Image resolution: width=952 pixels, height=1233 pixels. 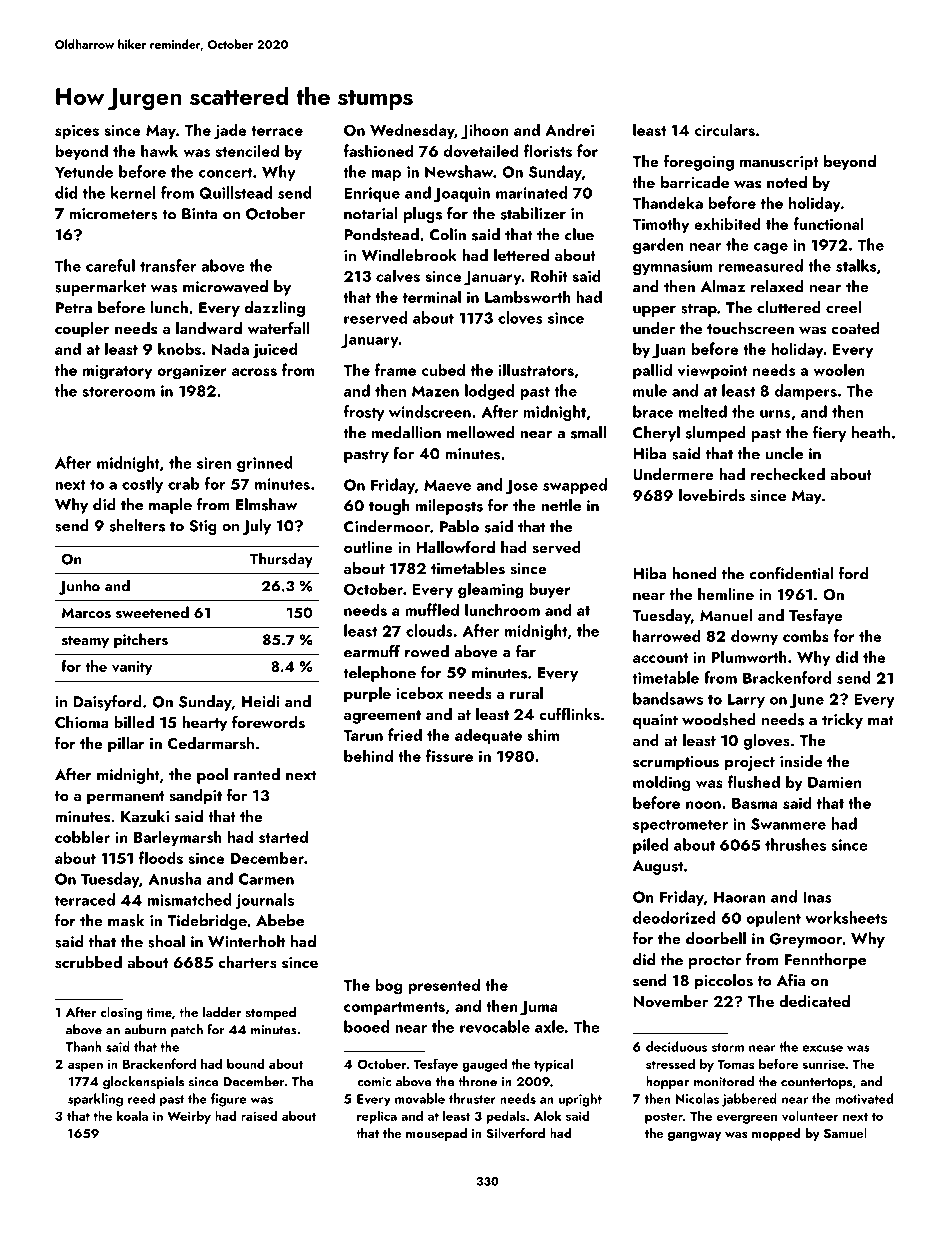 I want to click on stalks, so click(x=856, y=265).
